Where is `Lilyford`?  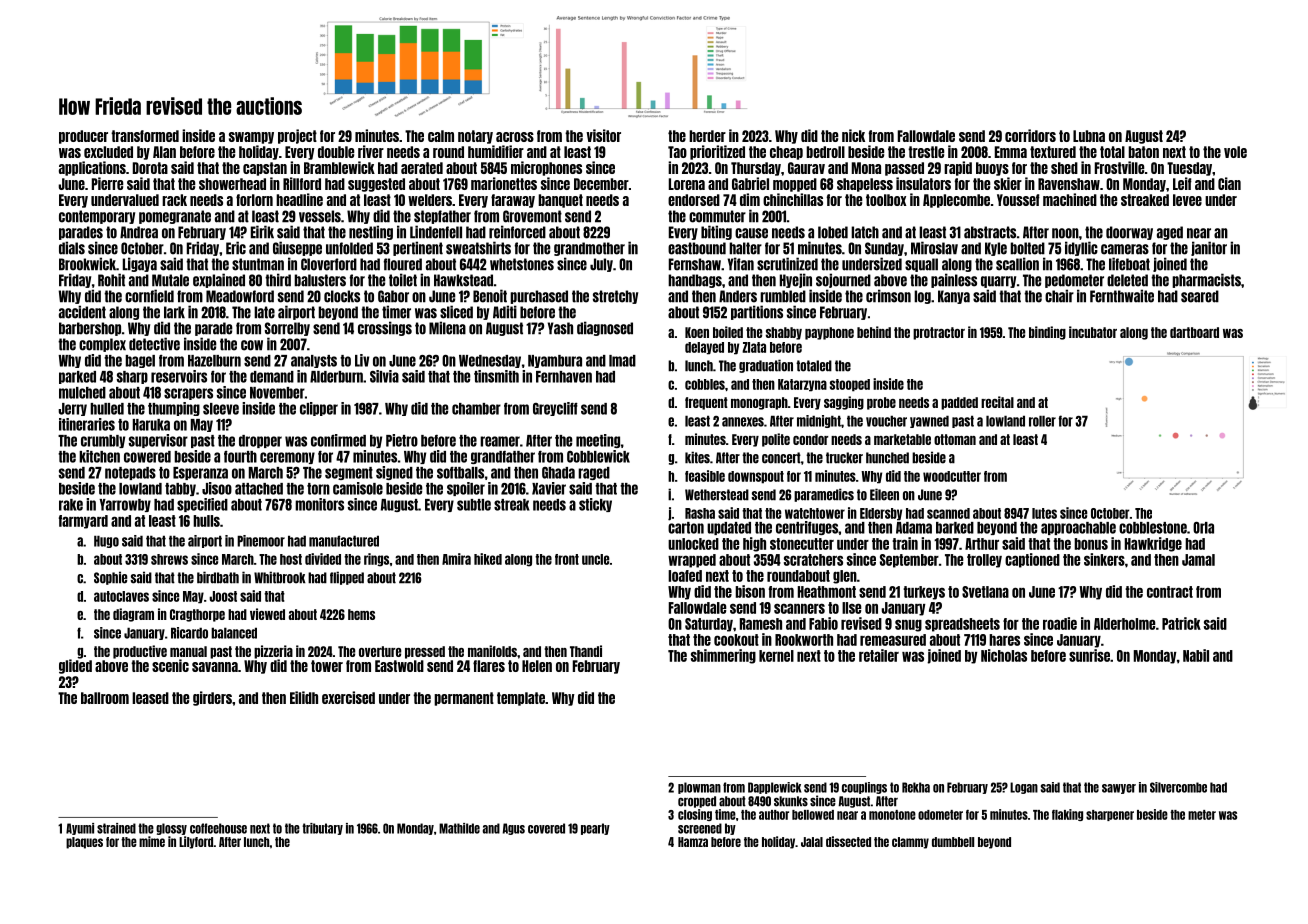
Lilyford is located at coordinates (196, 842).
